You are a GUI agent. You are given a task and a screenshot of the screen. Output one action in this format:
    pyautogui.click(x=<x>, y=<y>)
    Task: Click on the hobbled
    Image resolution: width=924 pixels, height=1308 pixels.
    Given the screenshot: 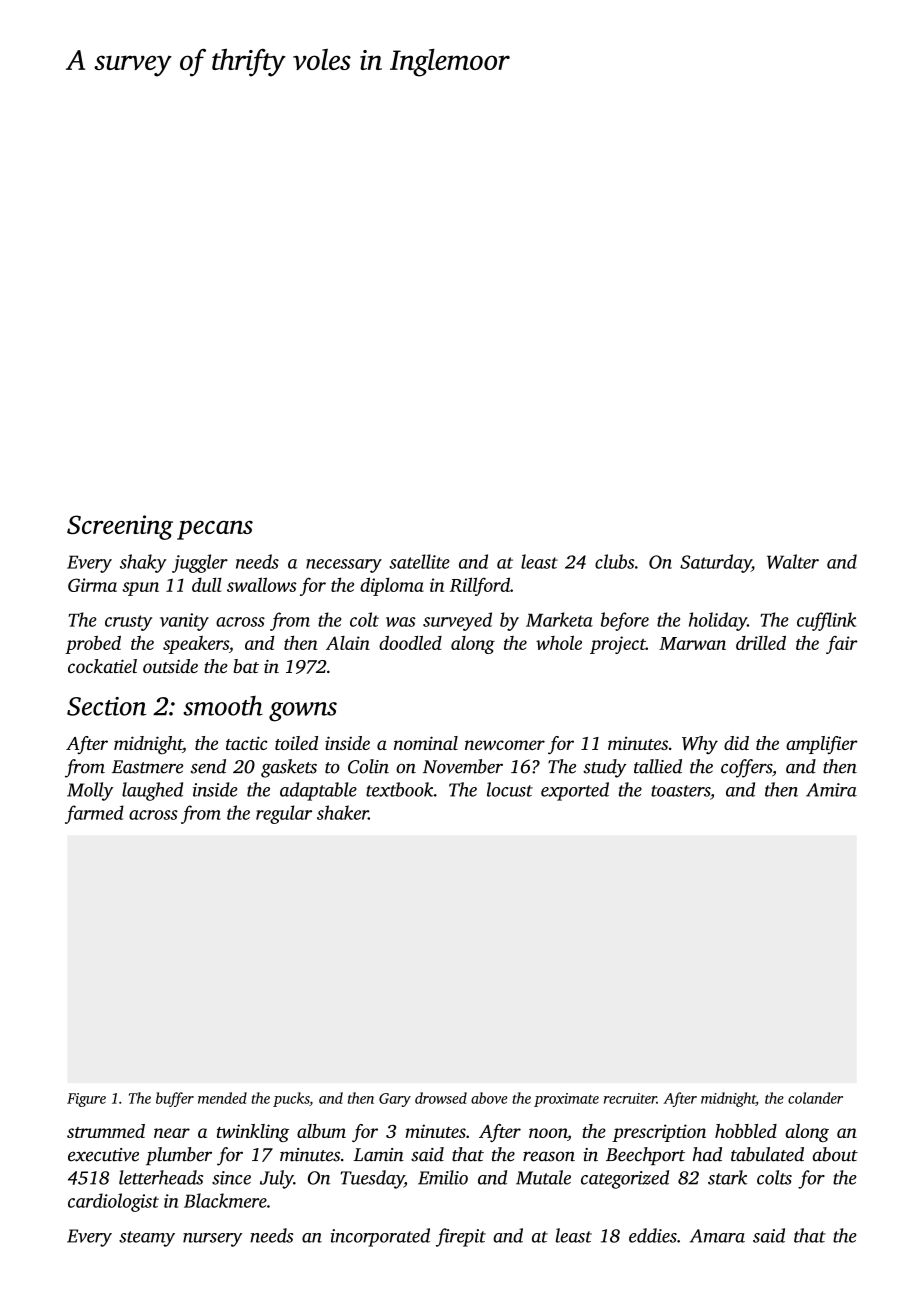 What is the action you would take?
    pyautogui.click(x=746, y=1131)
